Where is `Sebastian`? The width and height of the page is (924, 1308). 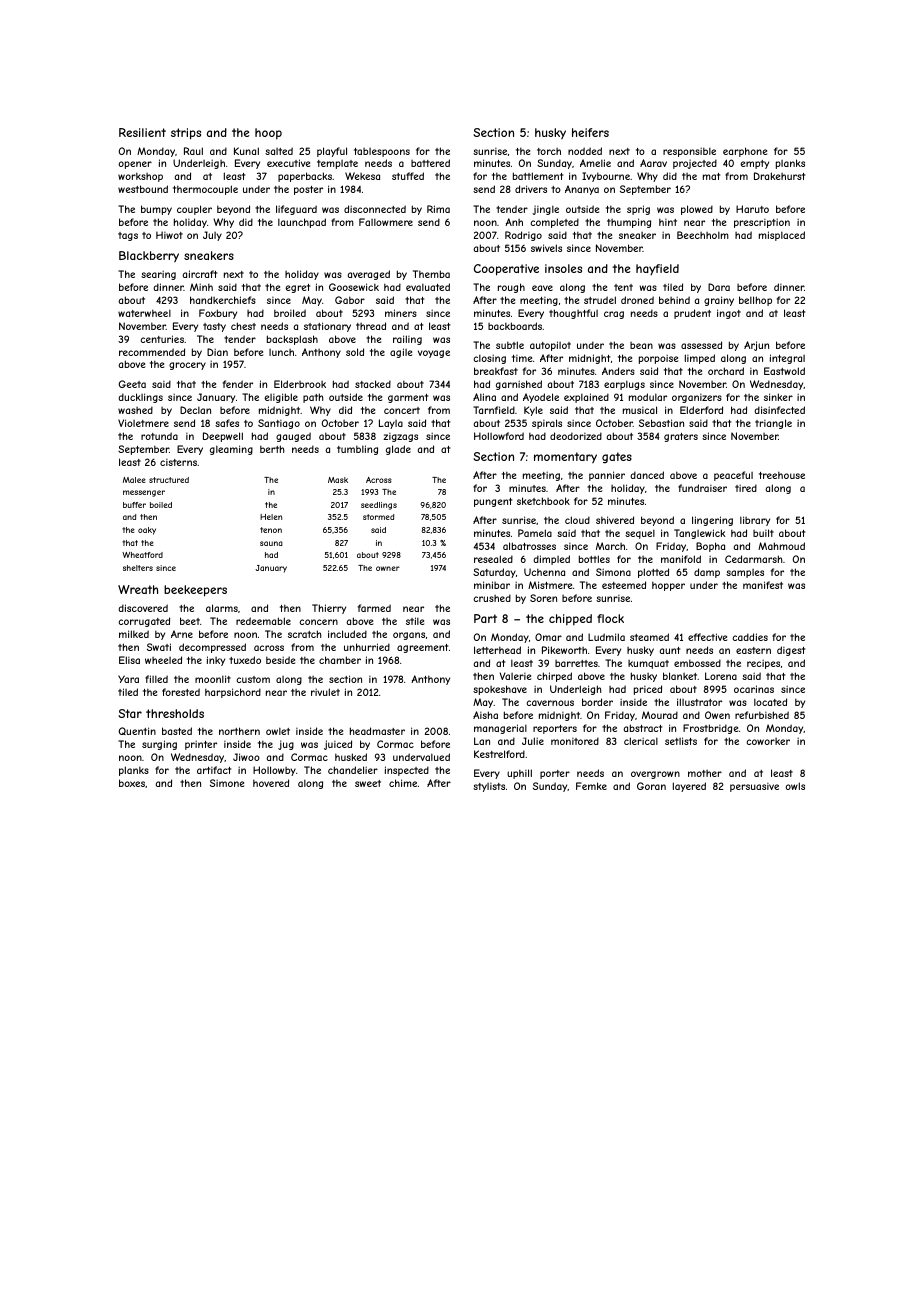 Sebastian is located at coordinates (661, 423).
